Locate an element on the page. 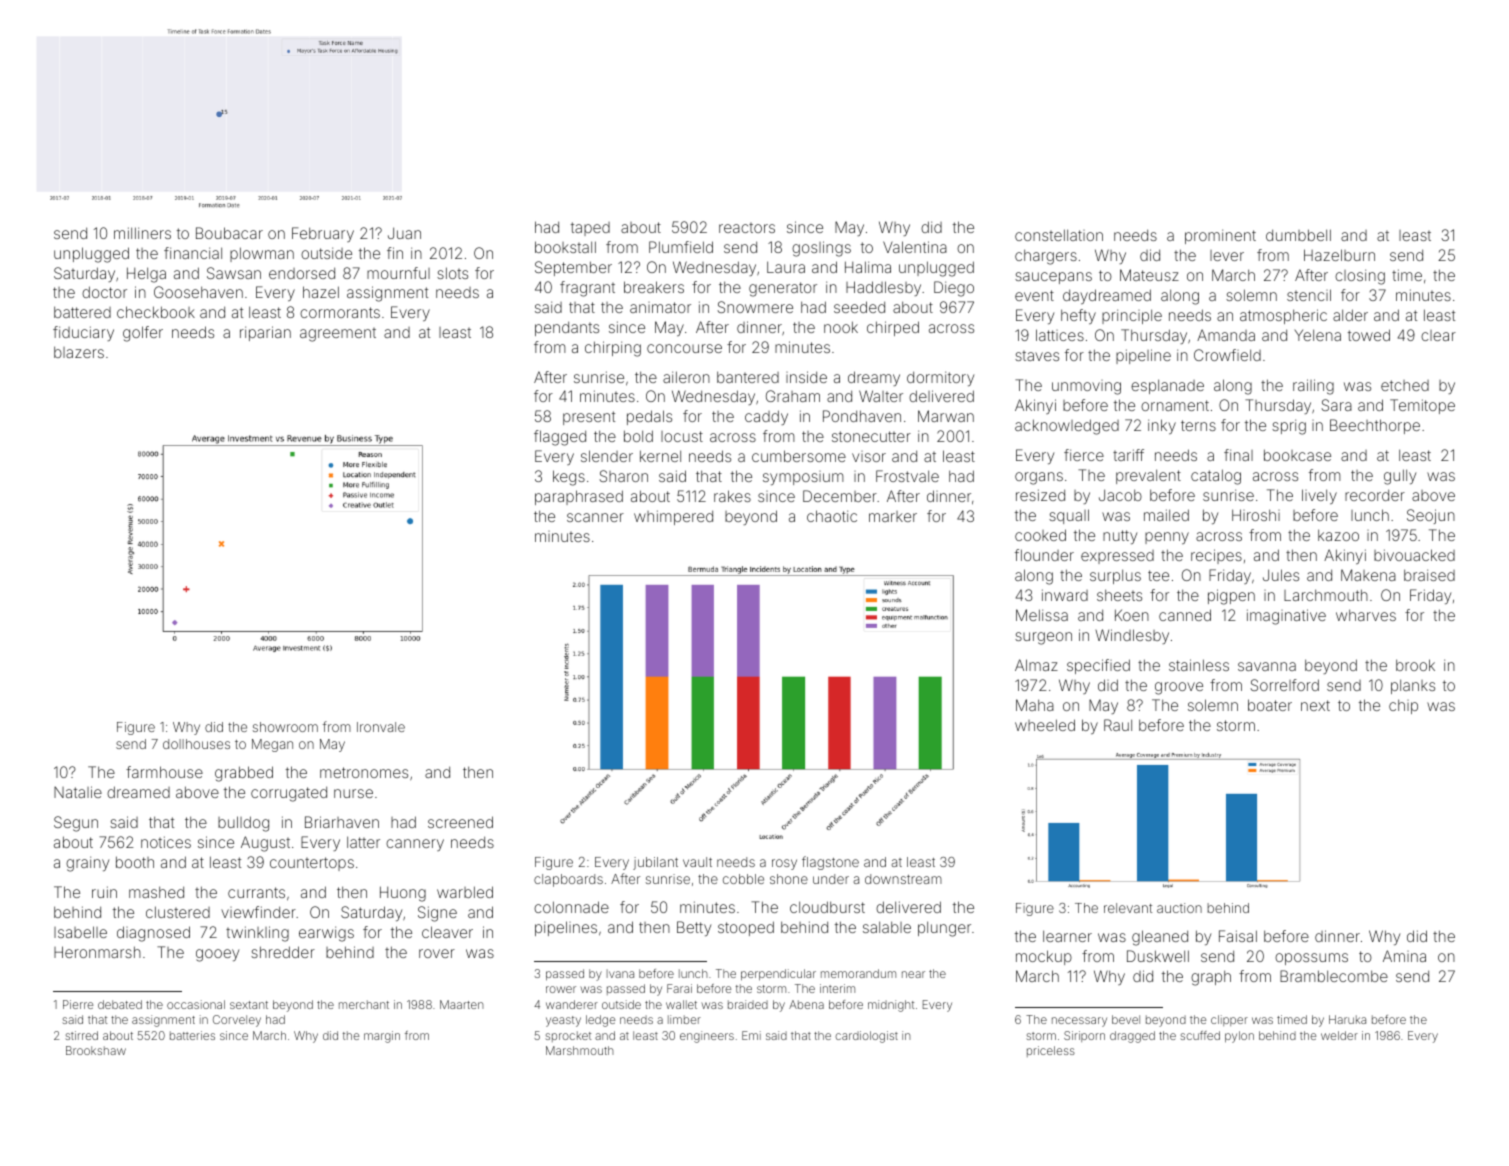 The width and height of the image is (1509, 1166). groove is located at coordinates (1179, 688).
